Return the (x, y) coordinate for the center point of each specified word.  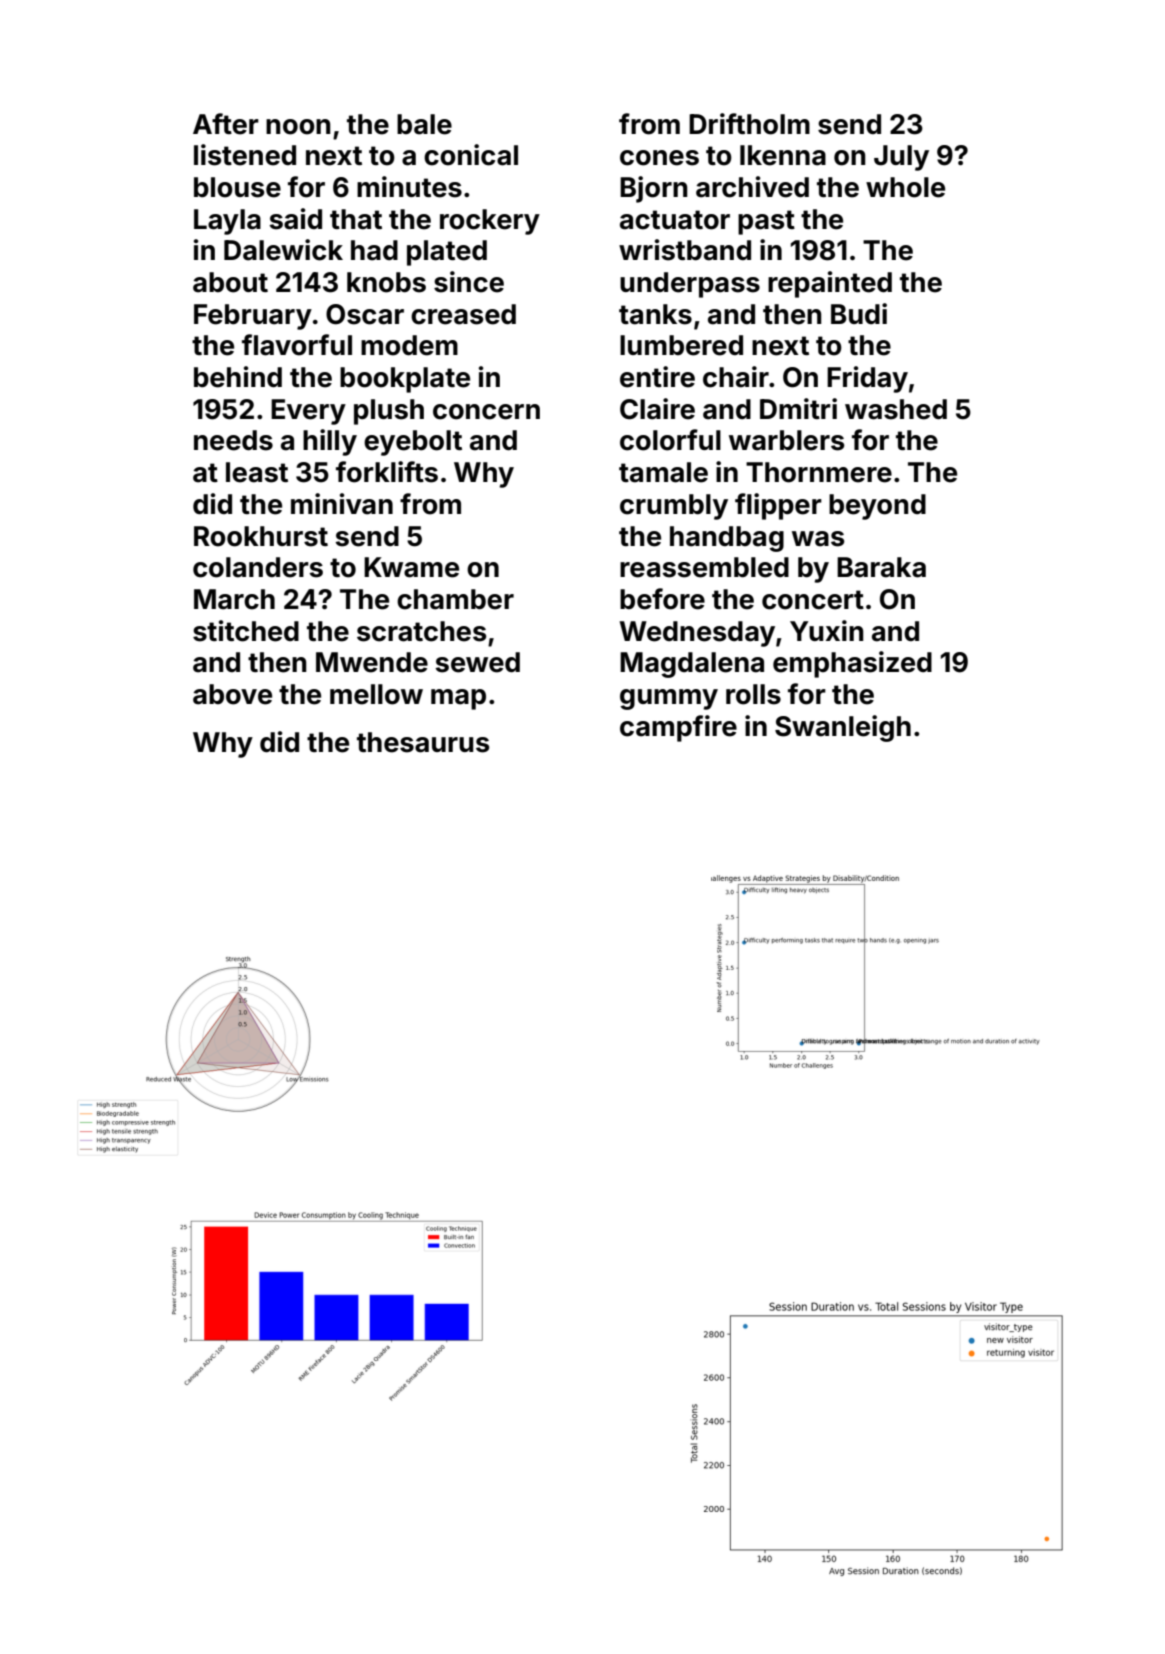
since (469, 282)
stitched (246, 631)
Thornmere (819, 472)
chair (736, 377)
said (295, 219)
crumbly (674, 507)
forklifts (387, 472)
